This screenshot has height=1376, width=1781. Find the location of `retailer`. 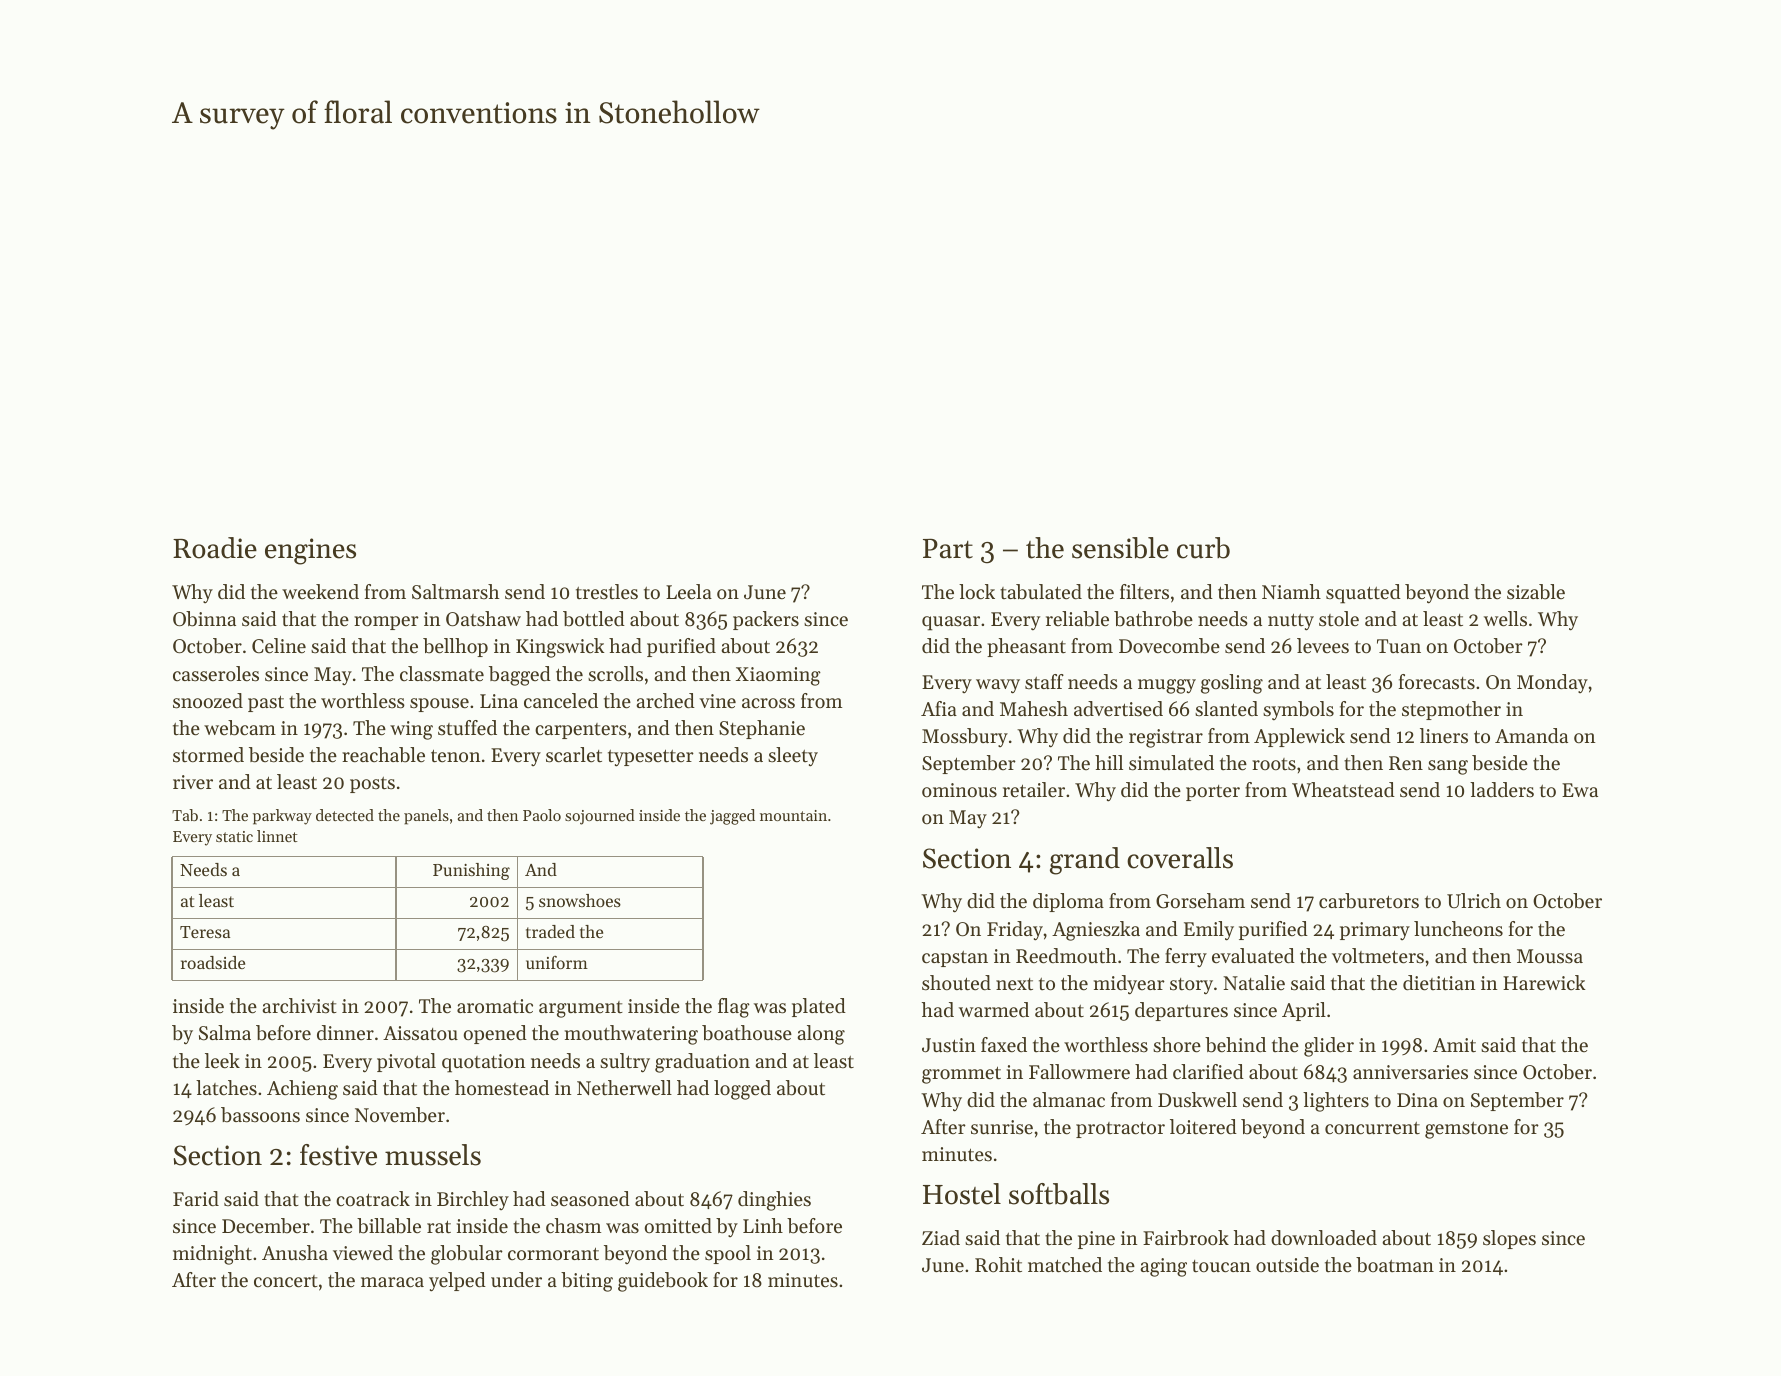

retailer is located at coordinates (1034, 790).
